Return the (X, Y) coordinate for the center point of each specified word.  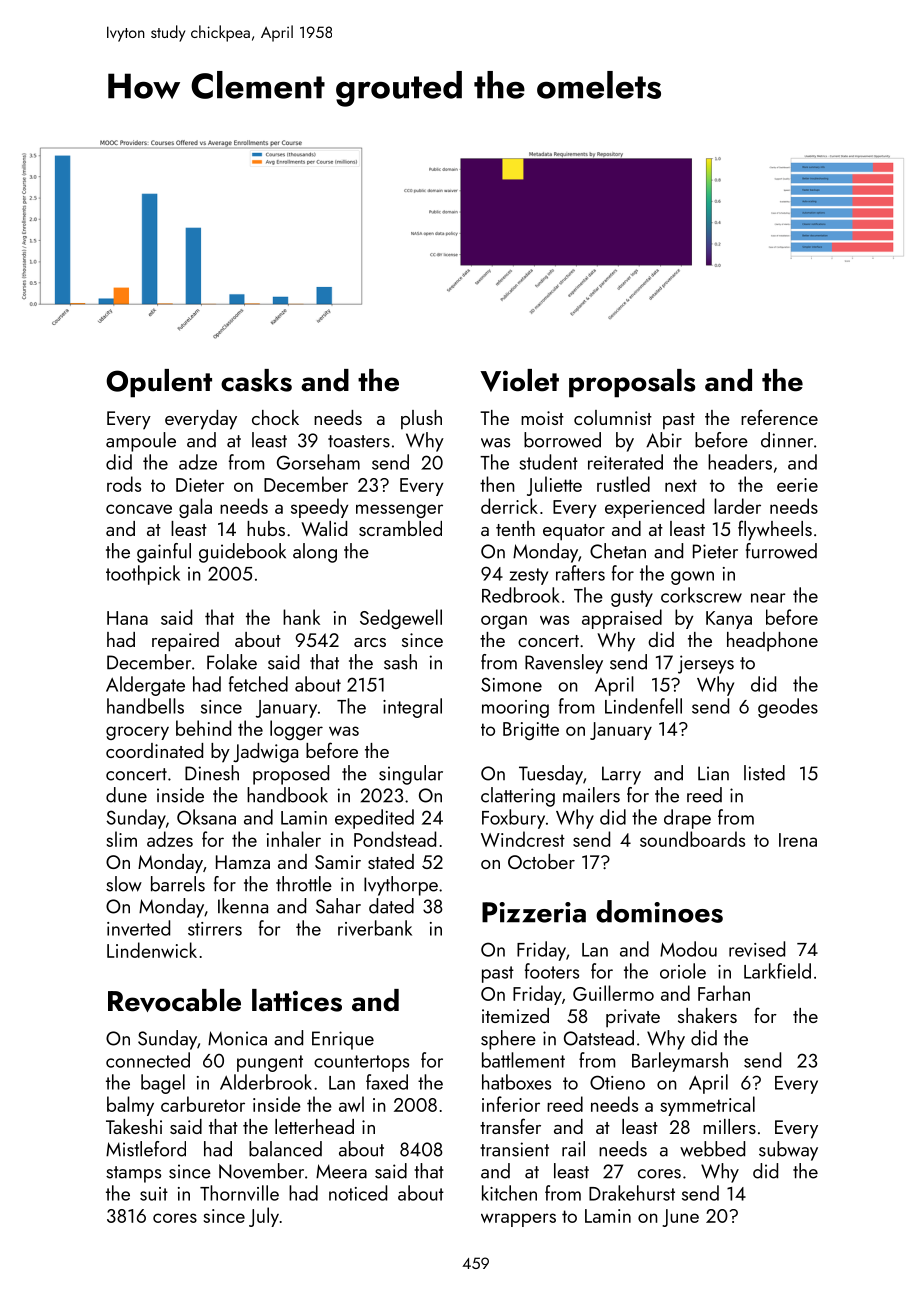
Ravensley (564, 664)
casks (256, 380)
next (681, 485)
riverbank (375, 928)
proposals (632, 383)
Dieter (200, 485)
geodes (788, 708)
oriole (683, 971)
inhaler (294, 839)
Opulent (159, 383)
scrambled (400, 528)
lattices (297, 1000)
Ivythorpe (401, 886)
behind (203, 728)
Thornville (239, 1193)
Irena (798, 840)
